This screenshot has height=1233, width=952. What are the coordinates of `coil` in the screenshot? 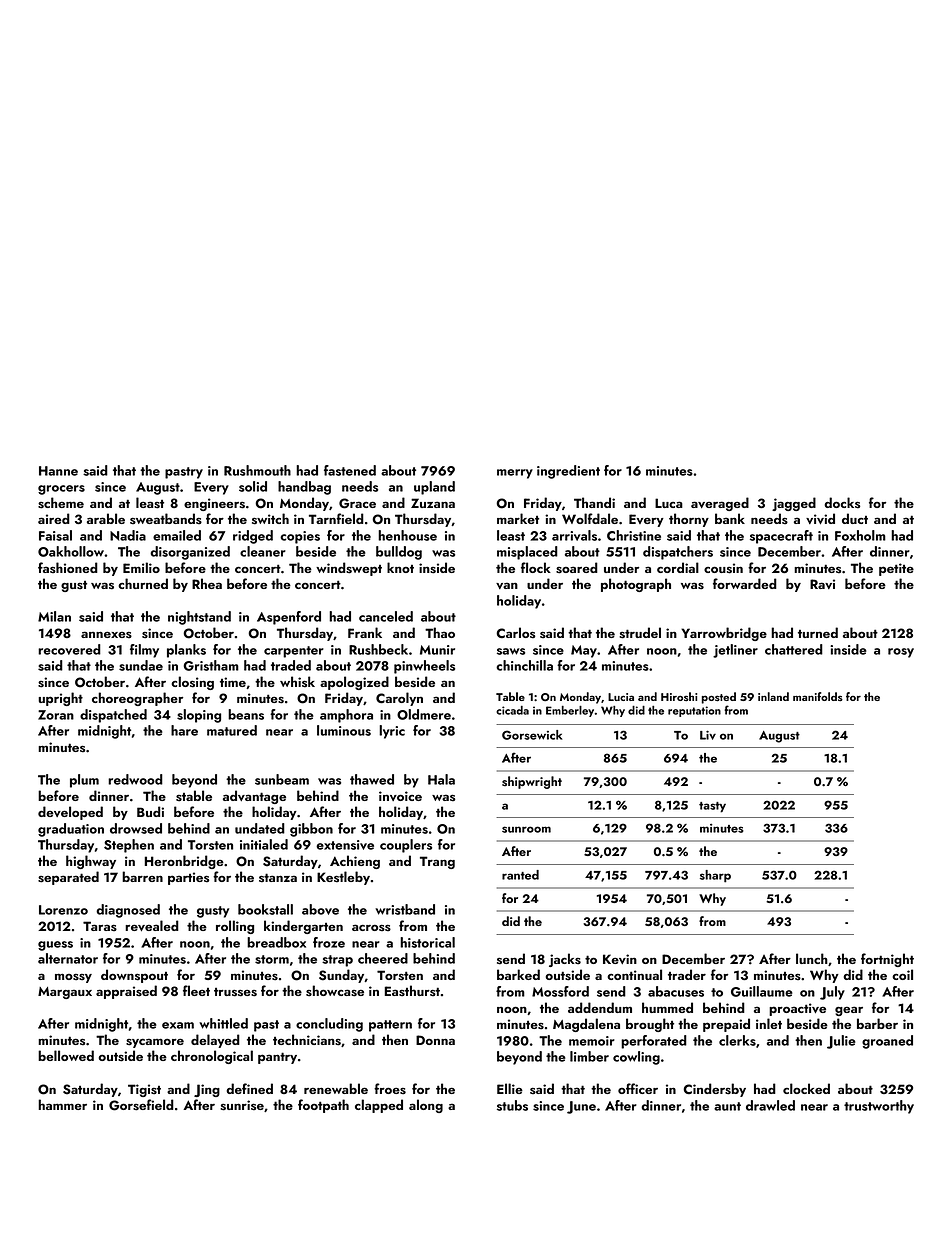 It's located at (902, 974).
